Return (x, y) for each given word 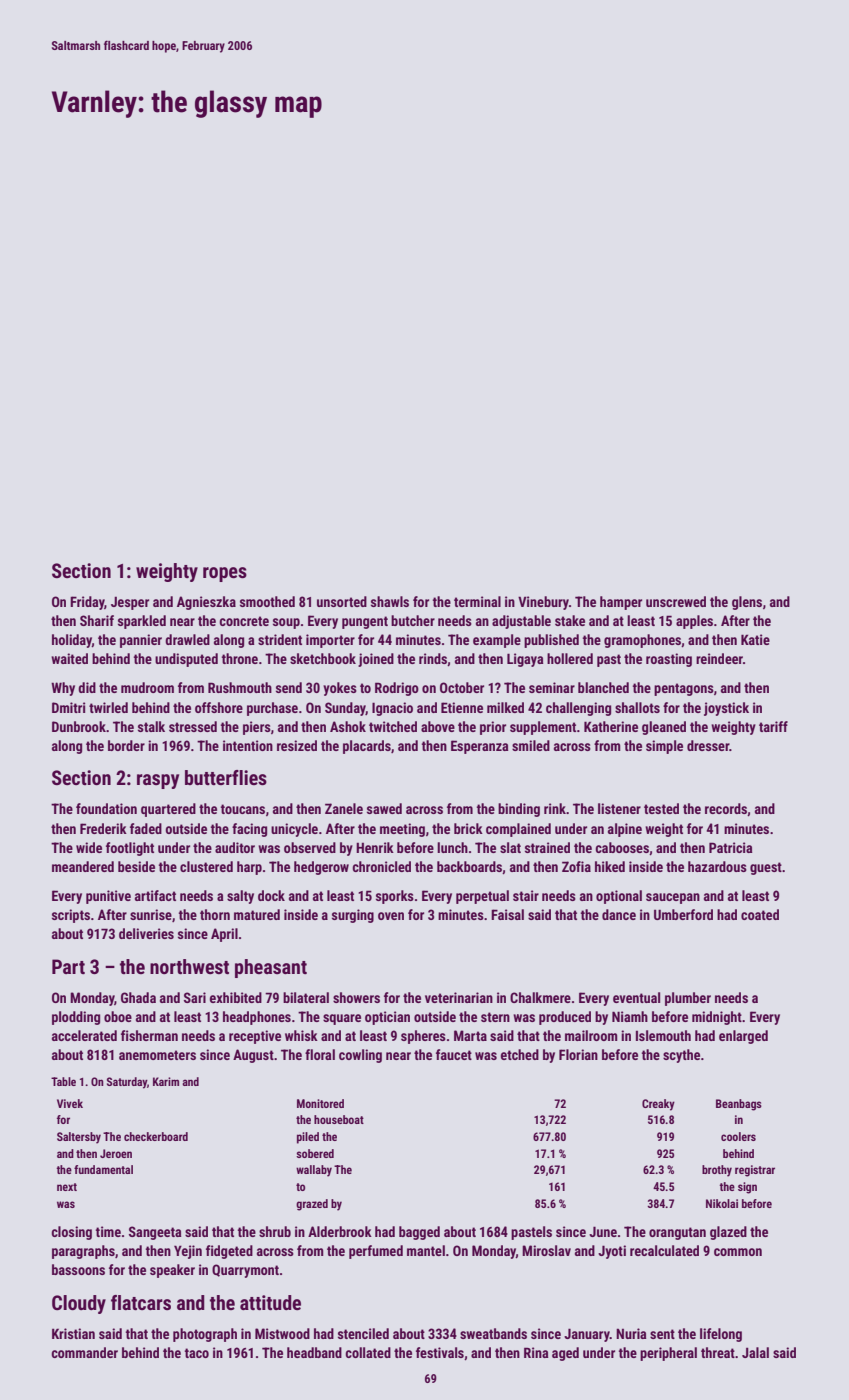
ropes (225, 574)
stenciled (363, 1333)
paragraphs (83, 1252)
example (497, 641)
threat (718, 1352)
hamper (621, 603)
